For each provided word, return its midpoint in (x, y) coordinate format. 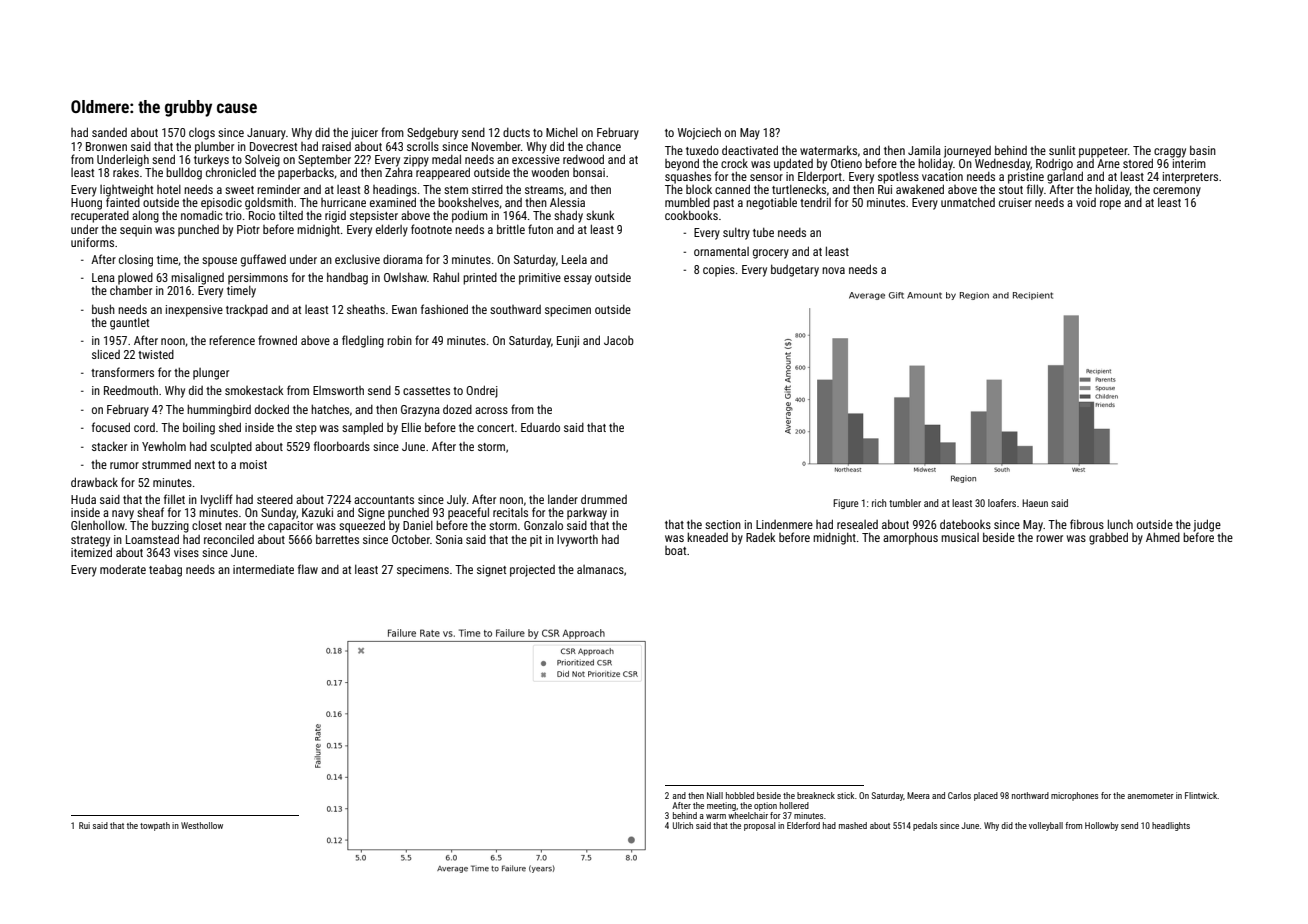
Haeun (1035, 503)
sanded (109, 132)
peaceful (468, 513)
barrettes (337, 539)
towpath (155, 826)
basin (1203, 150)
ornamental (721, 251)
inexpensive (194, 311)
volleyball (1046, 826)
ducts (516, 132)
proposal (759, 826)
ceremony (1177, 192)
